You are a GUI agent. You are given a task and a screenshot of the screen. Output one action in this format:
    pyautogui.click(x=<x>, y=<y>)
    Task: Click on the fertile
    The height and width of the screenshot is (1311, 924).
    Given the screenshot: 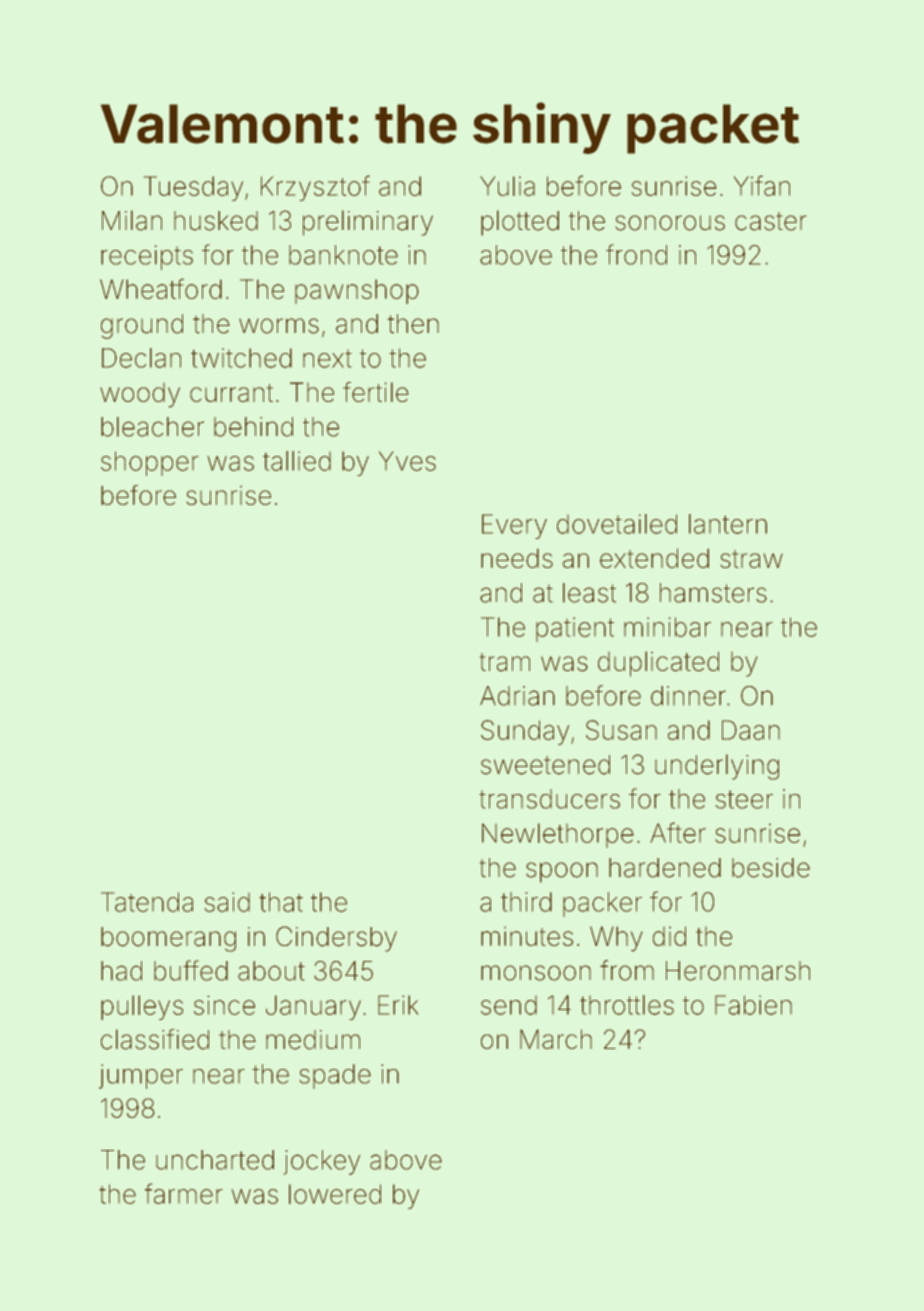 What is the action you would take?
    pyautogui.click(x=375, y=392)
